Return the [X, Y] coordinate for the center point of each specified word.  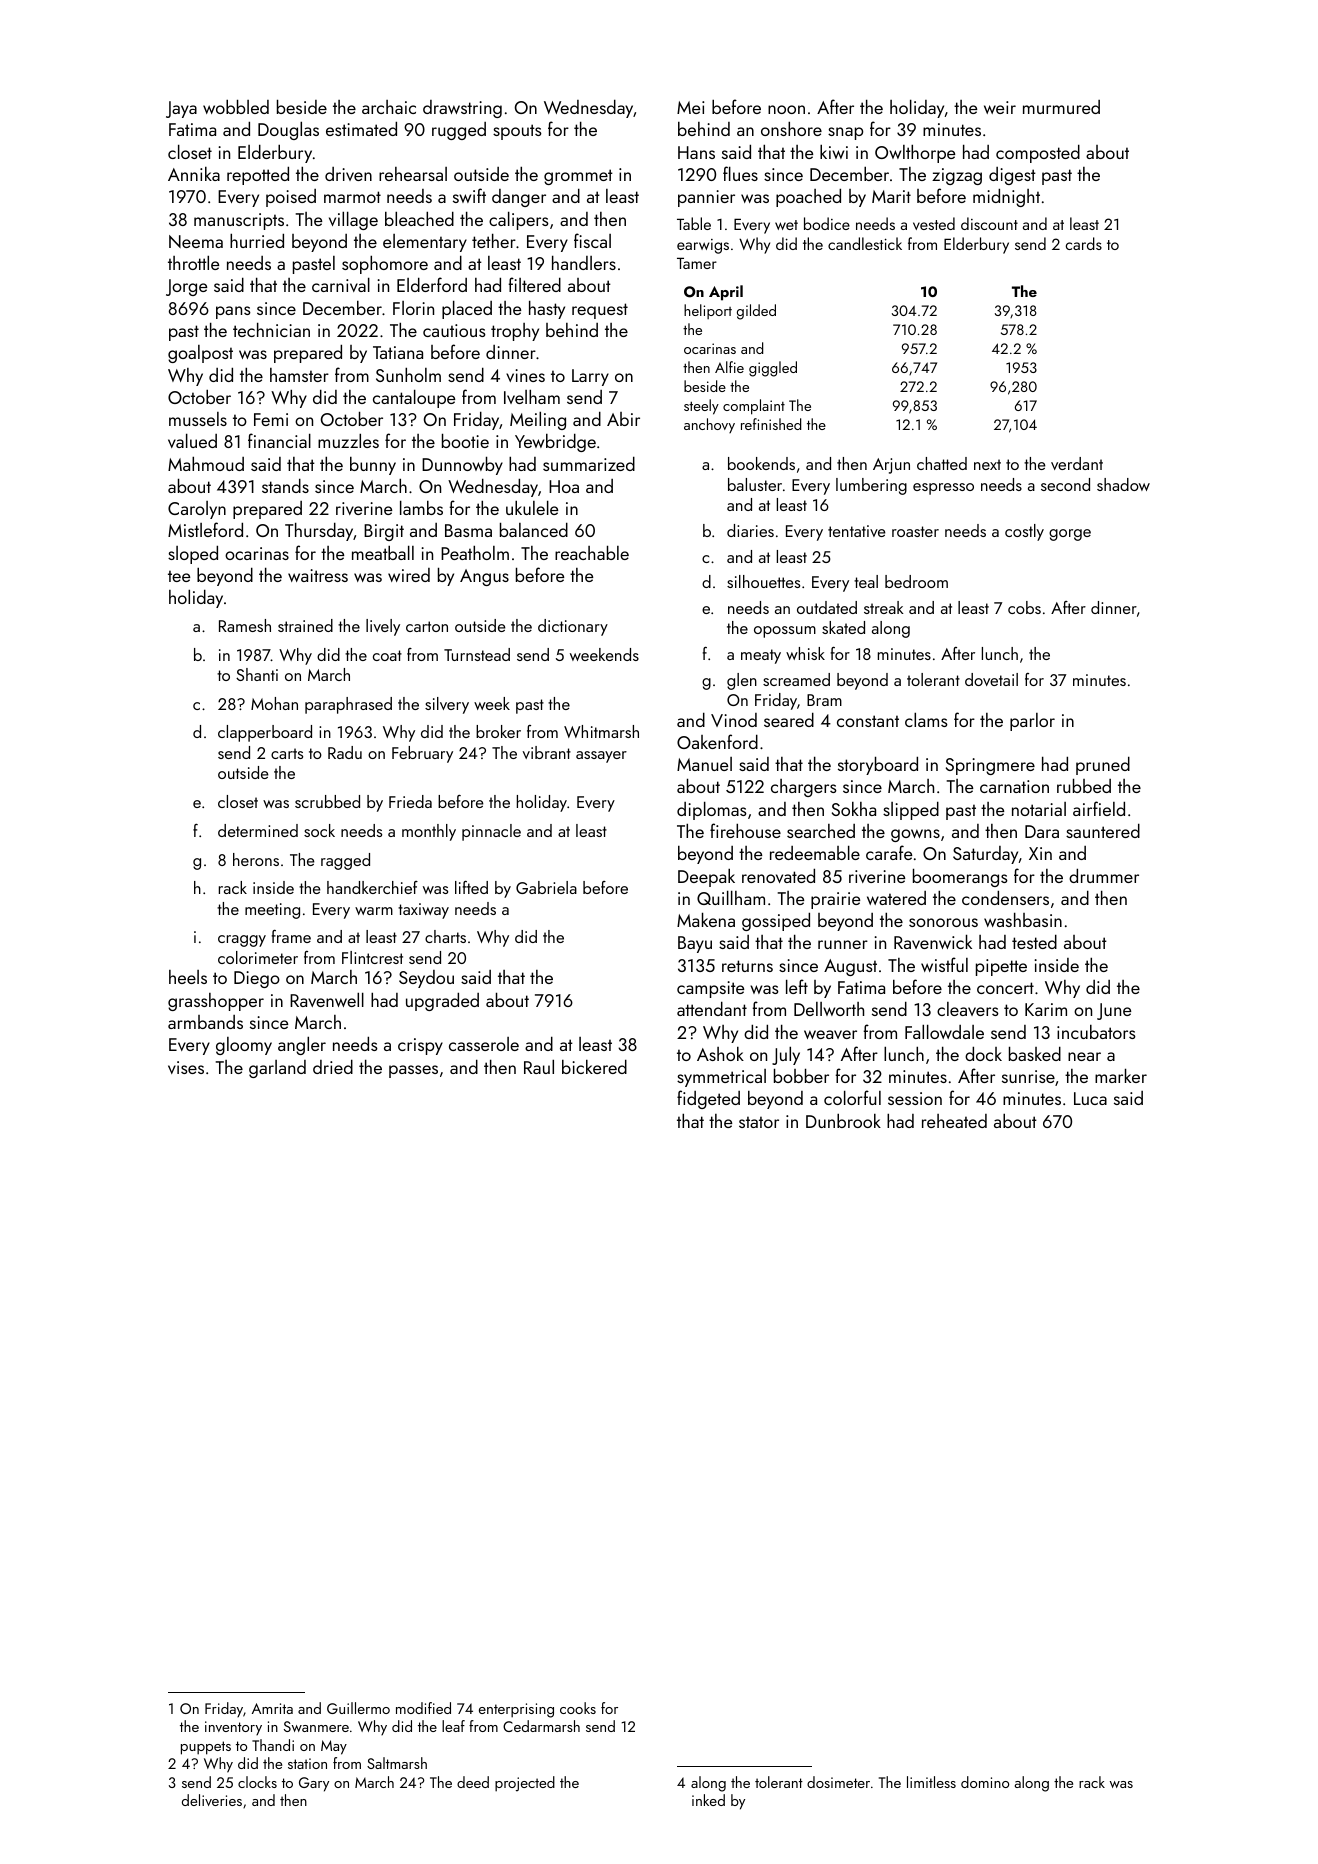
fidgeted [708, 1099]
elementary [425, 243]
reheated [954, 1121]
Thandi [273, 1745]
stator [759, 1122]
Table [694, 223]
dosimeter [838, 1782]
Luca [1090, 1098]
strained [305, 625]
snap [845, 133]
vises [186, 1067]
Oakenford [717, 741]
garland [277, 1069]
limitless [931, 1782]
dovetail [991, 679]
